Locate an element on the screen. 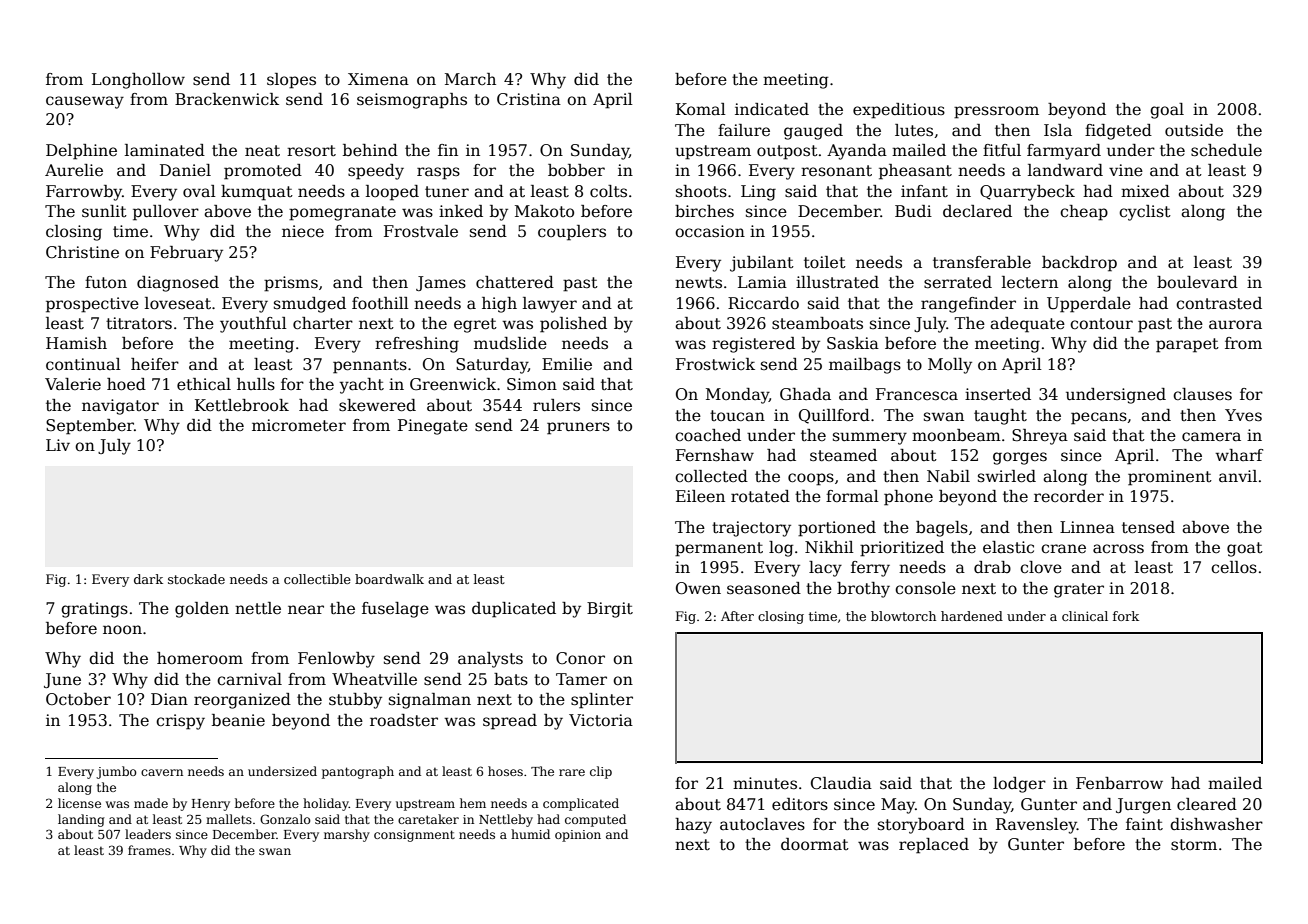 The image size is (1308, 924). micrometer is located at coordinates (299, 425).
